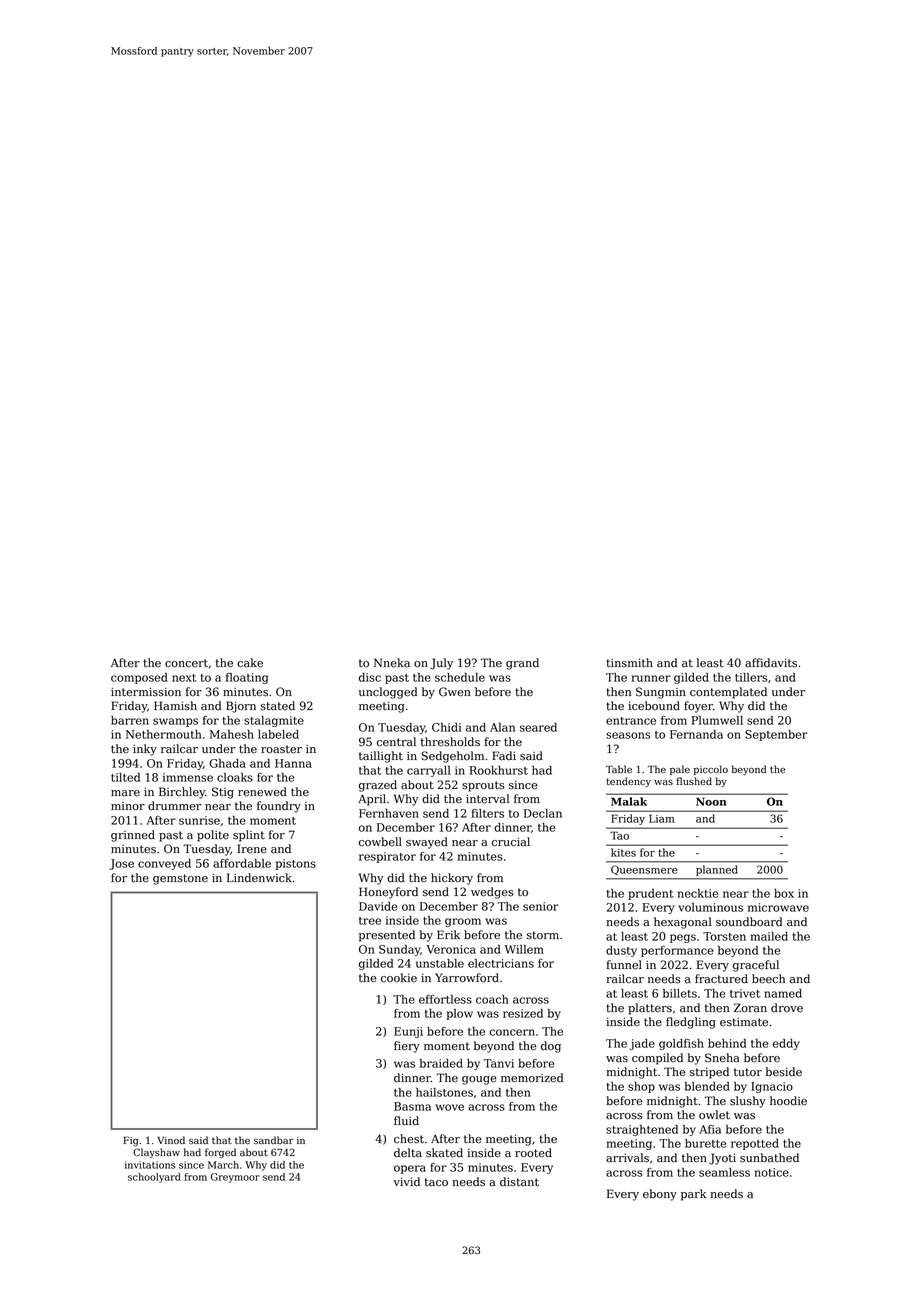 This screenshot has width=924, height=1308. I want to click on shop, so click(641, 1087).
